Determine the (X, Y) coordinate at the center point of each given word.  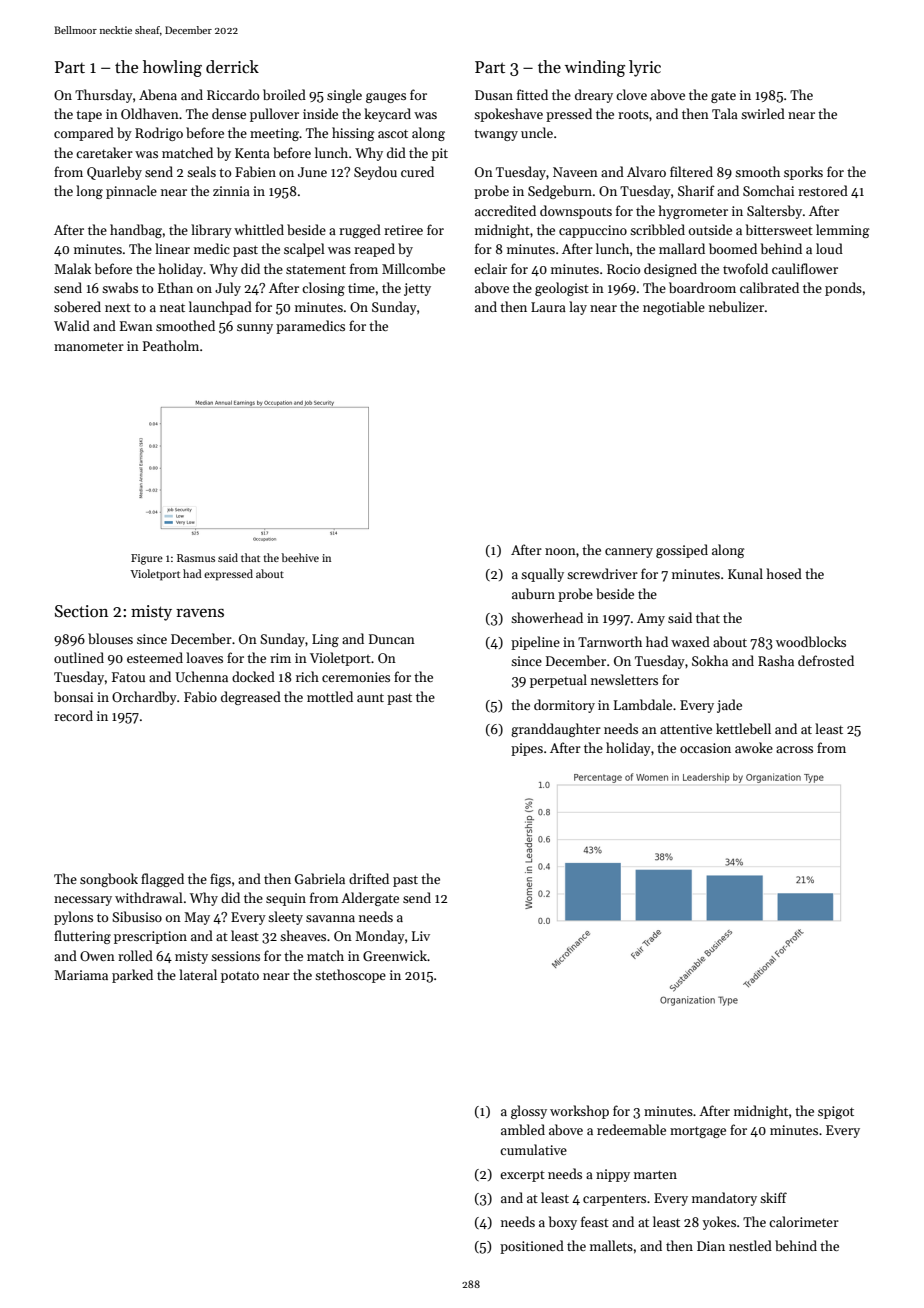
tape (89, 116)
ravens (200, 613)
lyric (645, 68)
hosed (784, 573)
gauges (386, 98)
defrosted (826, 660)
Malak (72, 268)
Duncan (392, 639)
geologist (562, 289)
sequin (286, 899)
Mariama (81, 975)
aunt (370, 697)
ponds (843, 289)
